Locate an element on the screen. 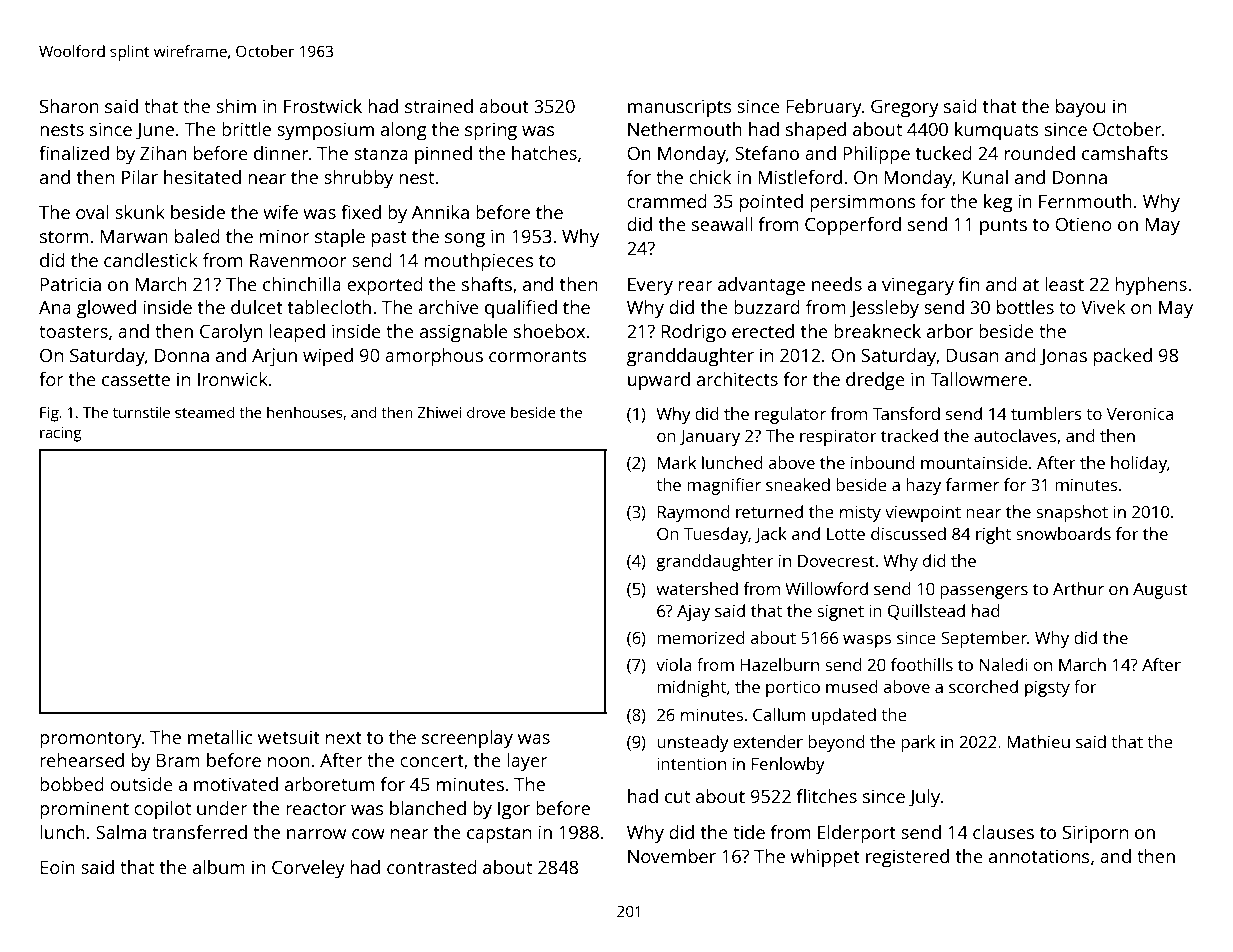  passengers is located at coordinates (984, 592).
